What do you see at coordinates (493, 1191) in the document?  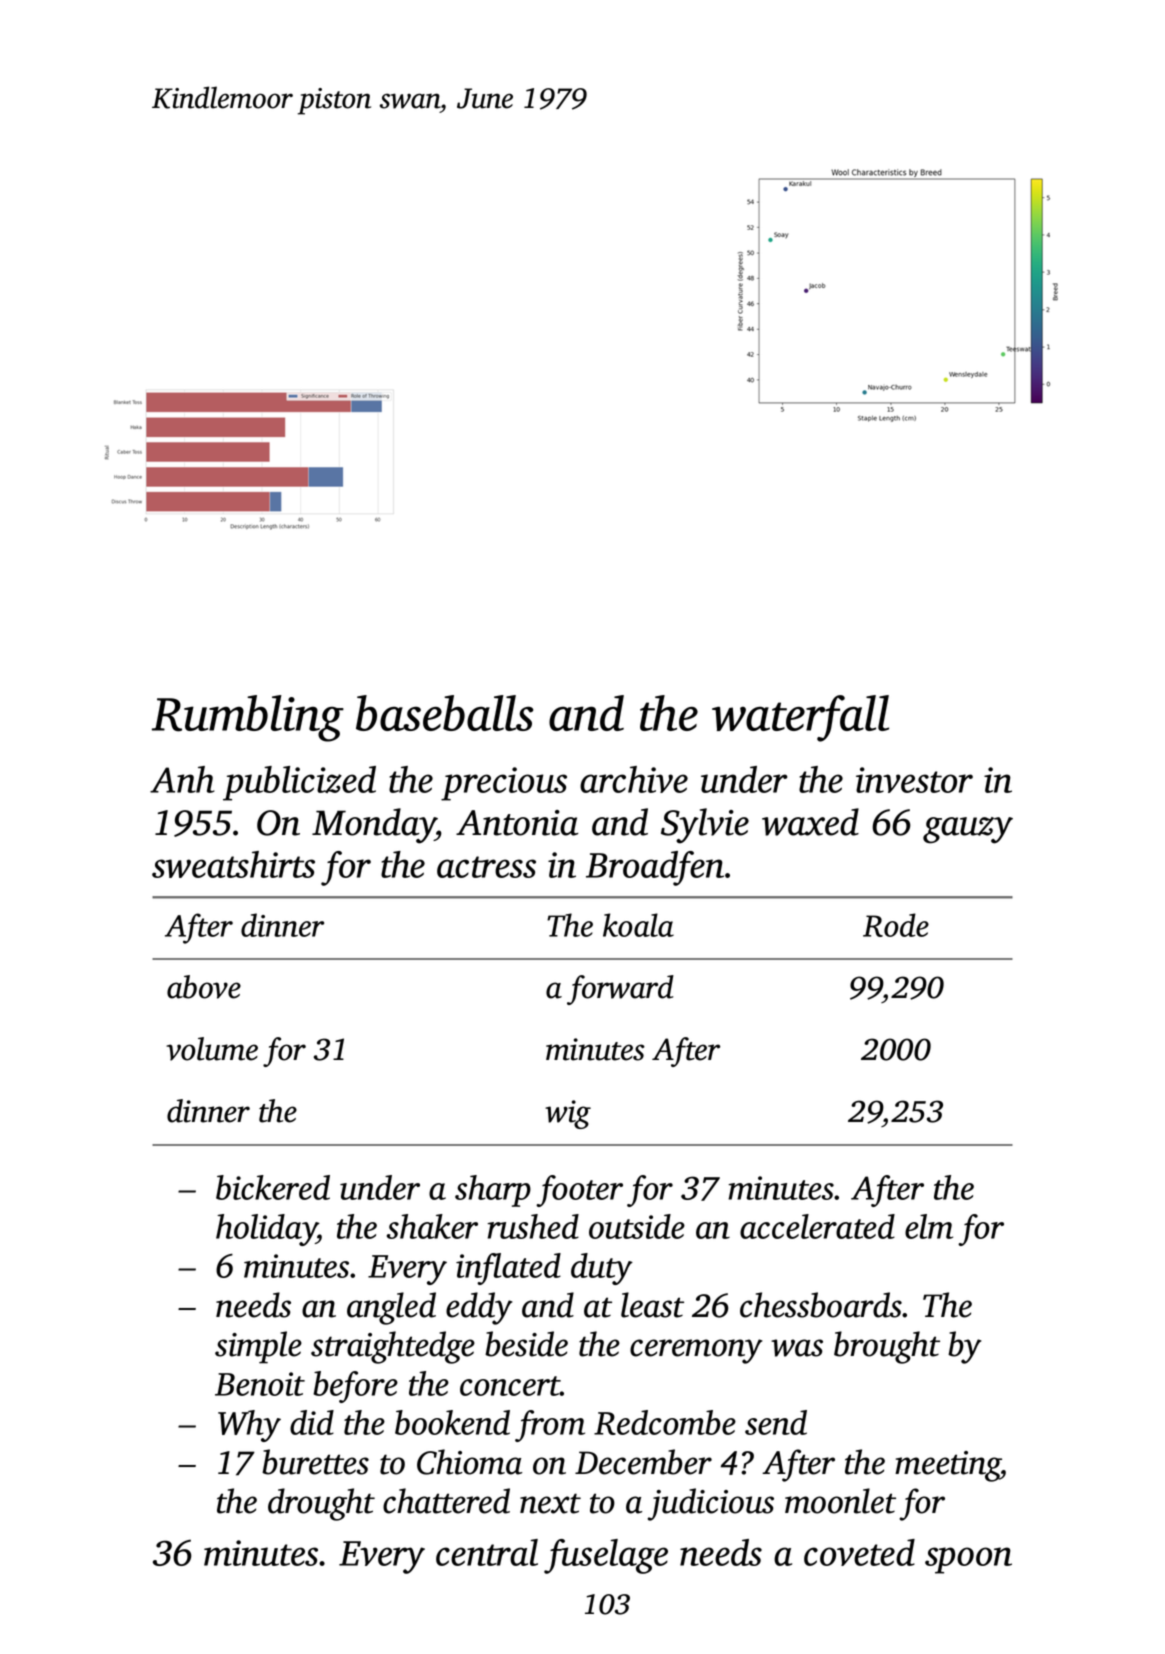 I see `sharp` at bounding box center [493, 1191].
